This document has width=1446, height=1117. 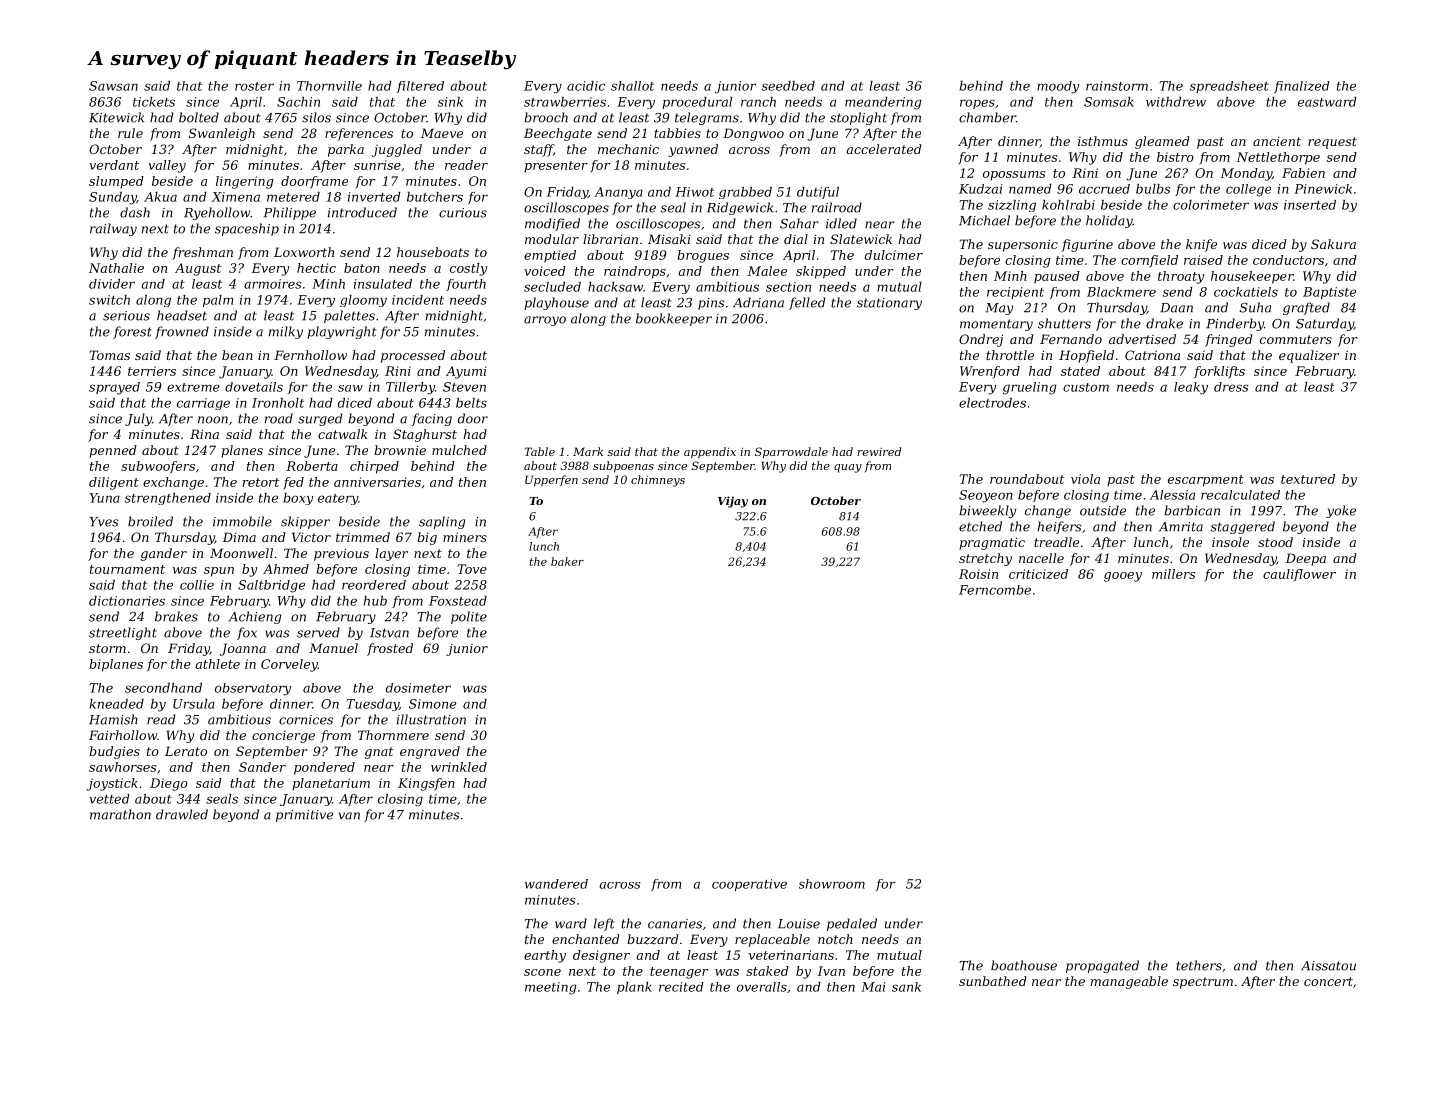 What do you see at coordinates (710, 453) in the document?
I see `appendix` at bounding box center [710, 453].
